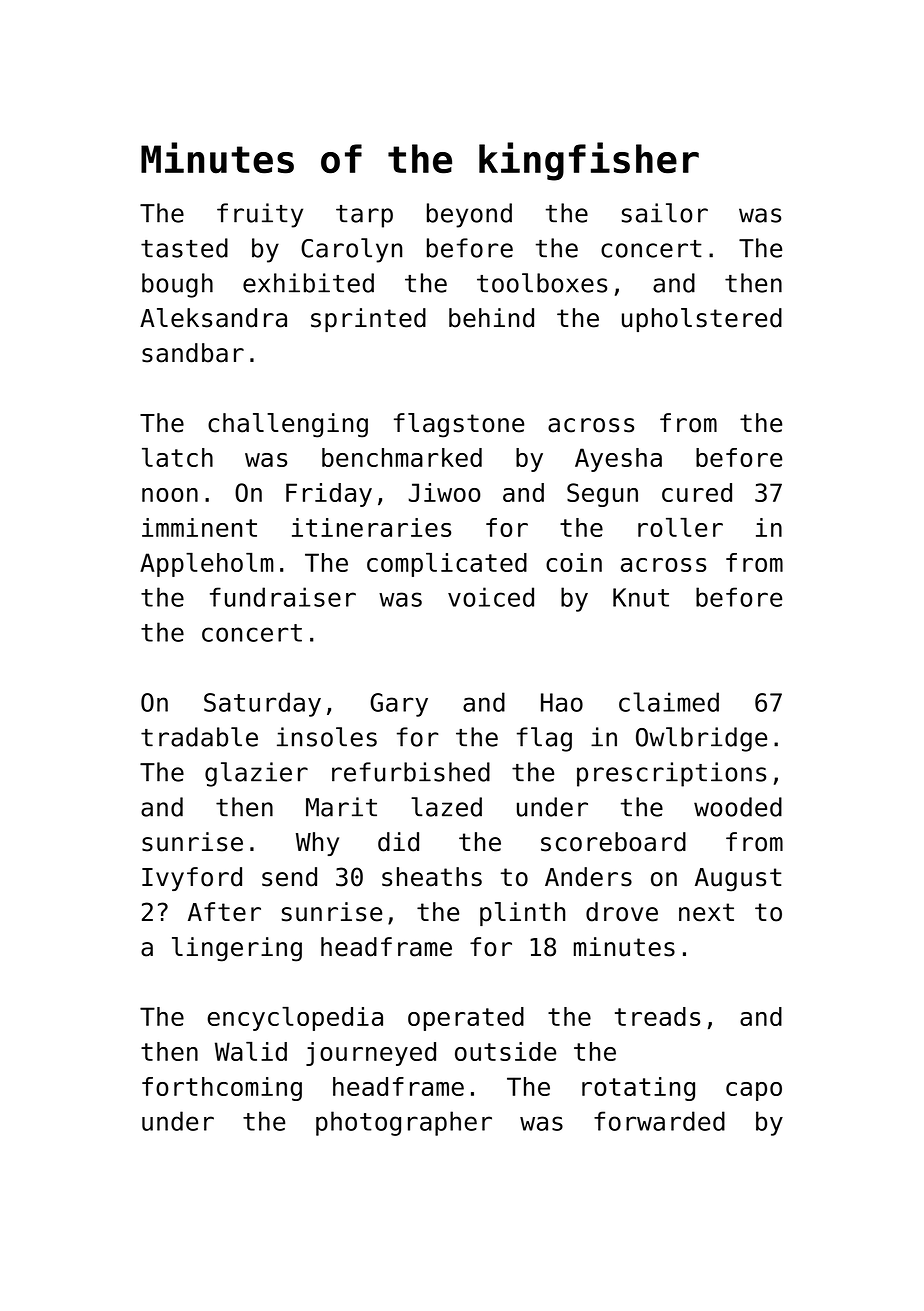  Describe the element at coordinates (702, 320) in the screenshot. I see `upholstered` at that location.
